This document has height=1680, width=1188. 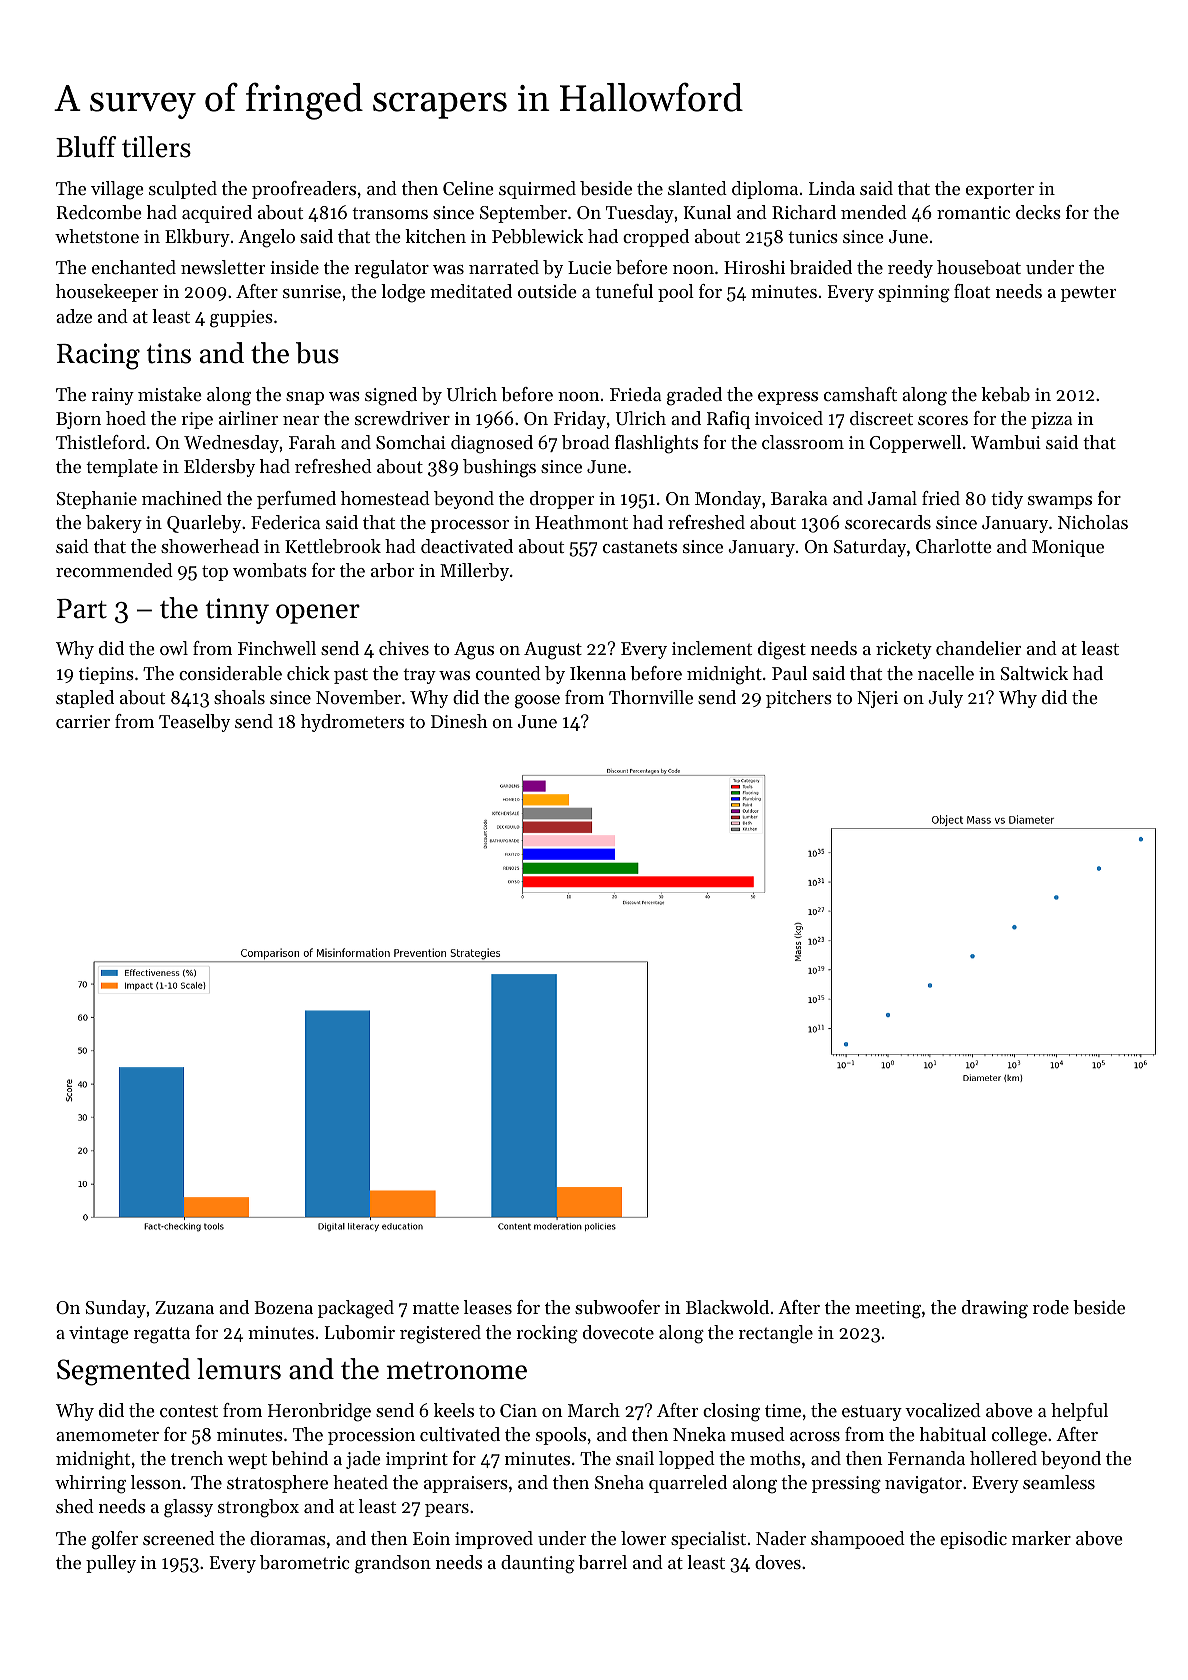 I want to click on carrier, so click(x=83, y=721).
